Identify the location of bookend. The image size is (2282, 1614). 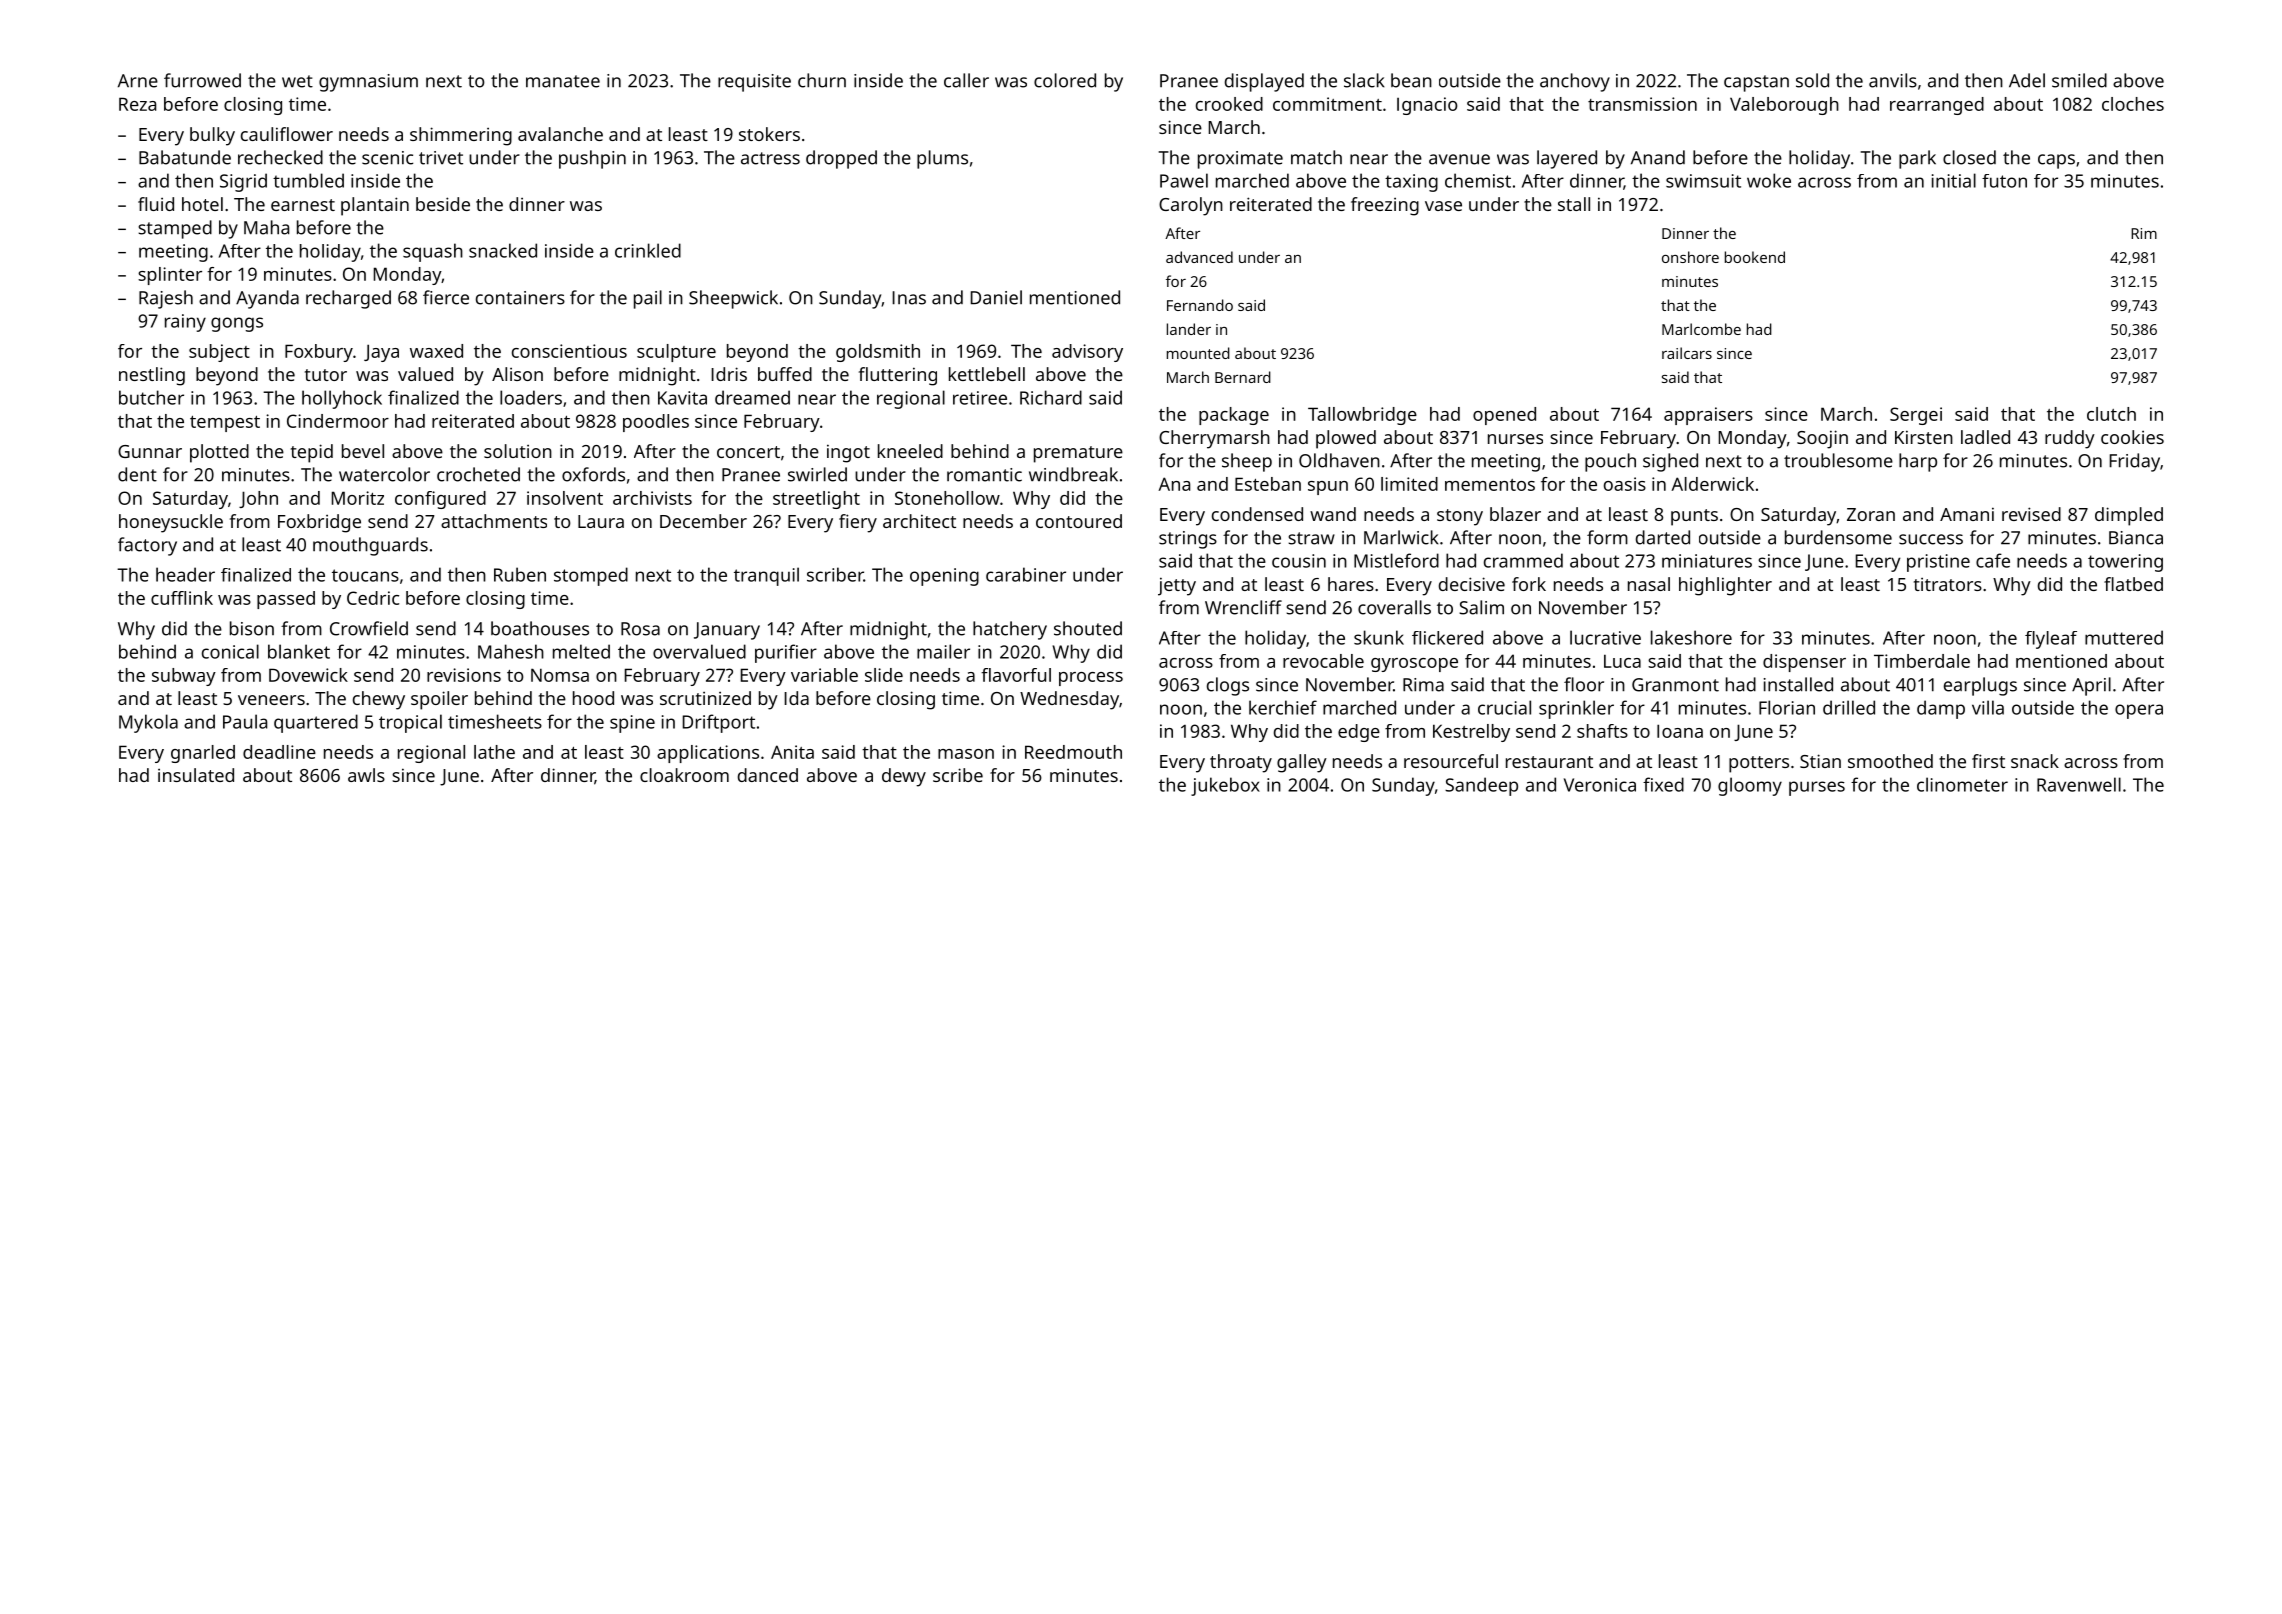
(1755, 257).
